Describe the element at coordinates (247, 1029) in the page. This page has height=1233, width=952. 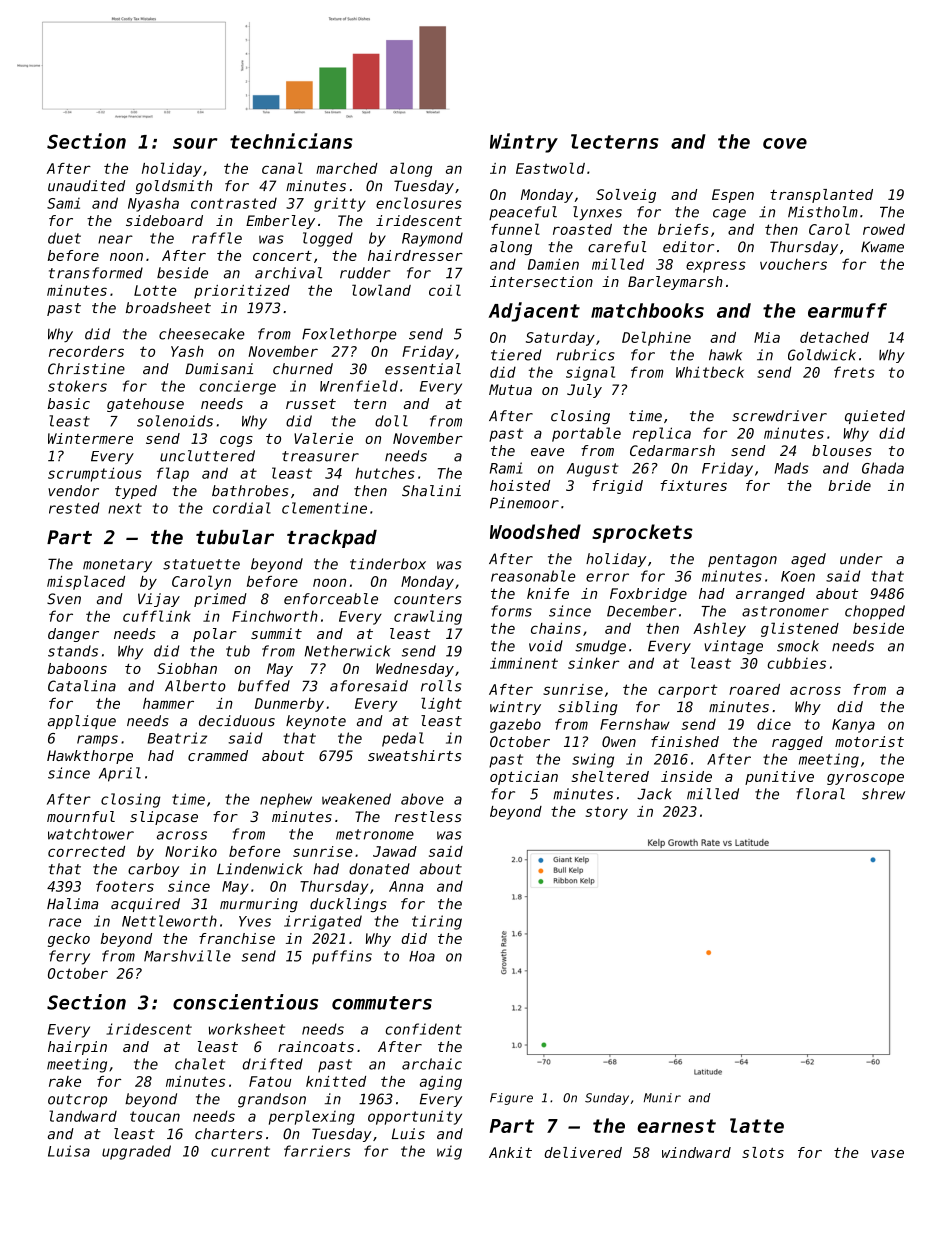
I see `worksheet` at that location.
